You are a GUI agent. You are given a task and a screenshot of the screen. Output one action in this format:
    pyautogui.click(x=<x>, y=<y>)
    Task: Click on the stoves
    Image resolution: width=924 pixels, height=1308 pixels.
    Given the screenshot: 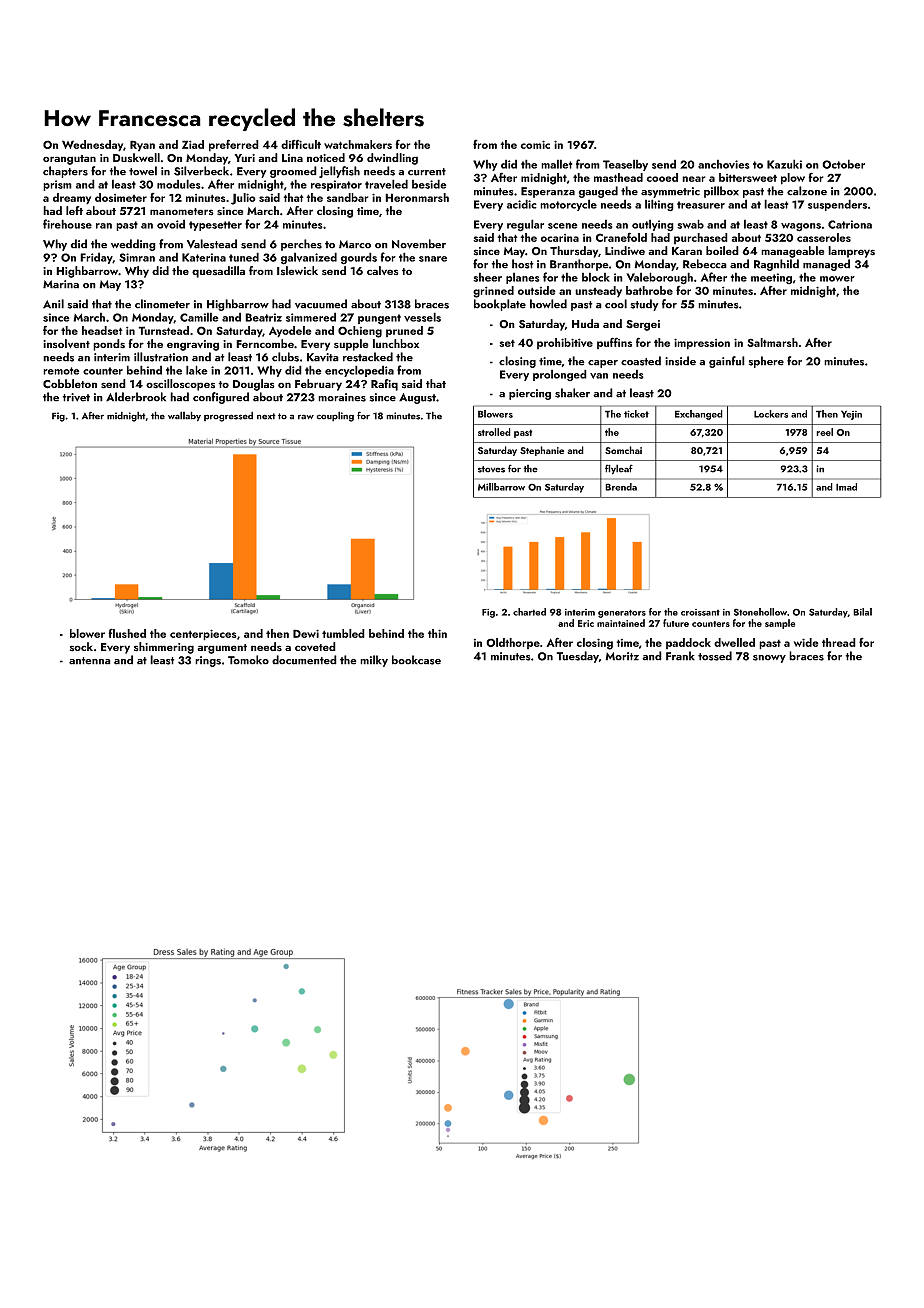 What is the action you would take?
    pyautogui.click(x=491, y=469)
